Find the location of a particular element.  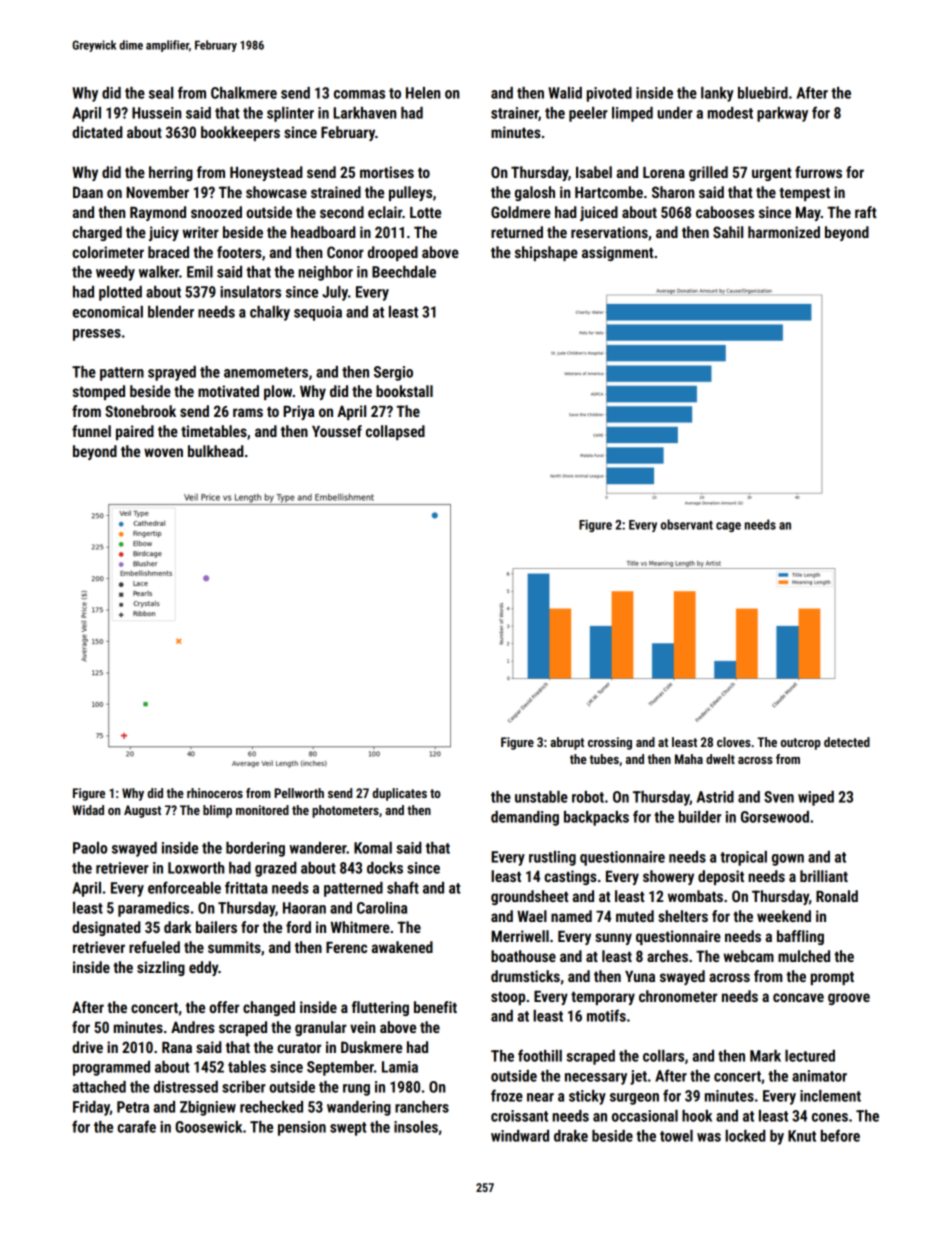

outcrop is located at coordinates (801, 744).
